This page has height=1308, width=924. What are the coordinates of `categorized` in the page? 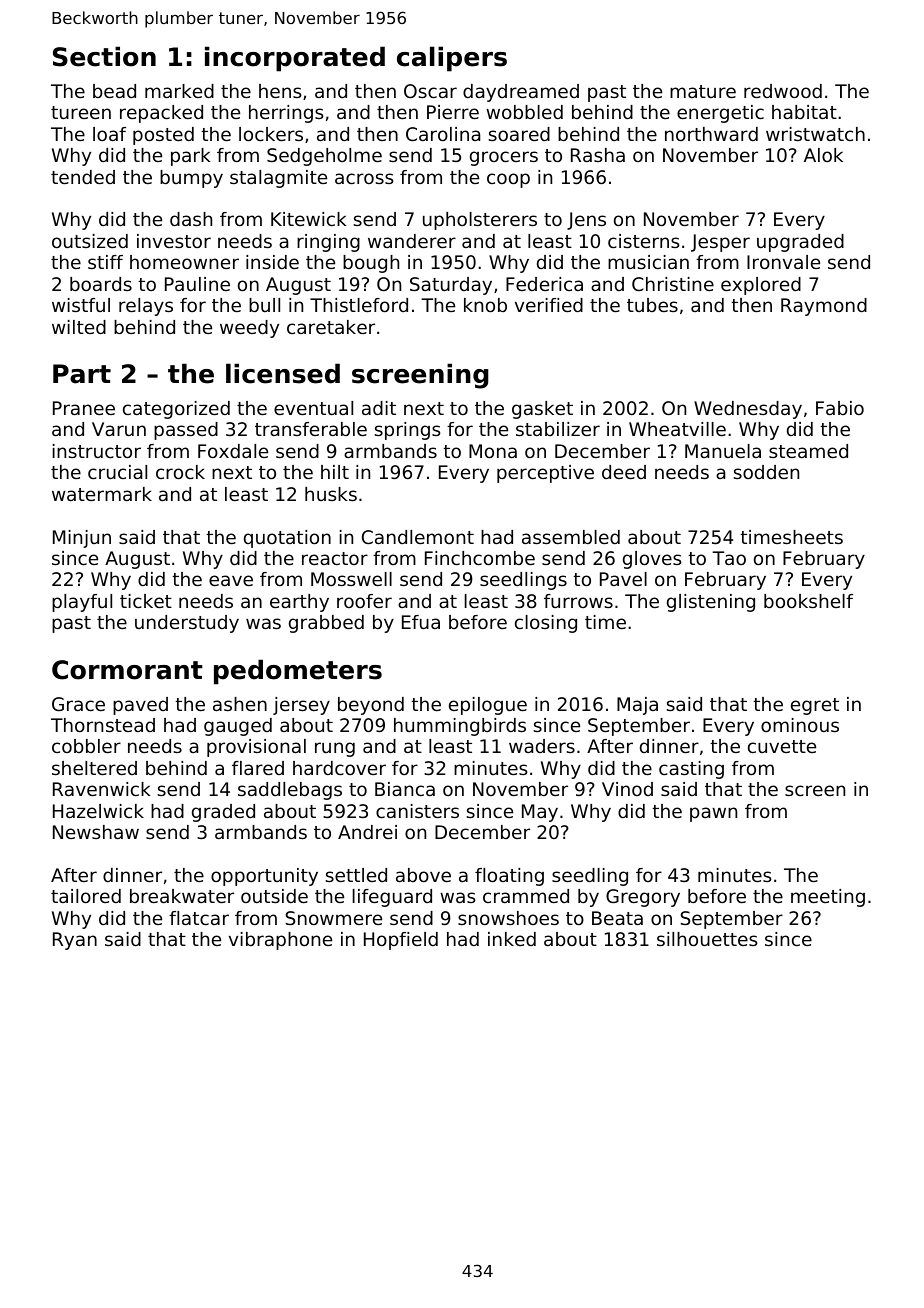 It's located at (176, 410).
